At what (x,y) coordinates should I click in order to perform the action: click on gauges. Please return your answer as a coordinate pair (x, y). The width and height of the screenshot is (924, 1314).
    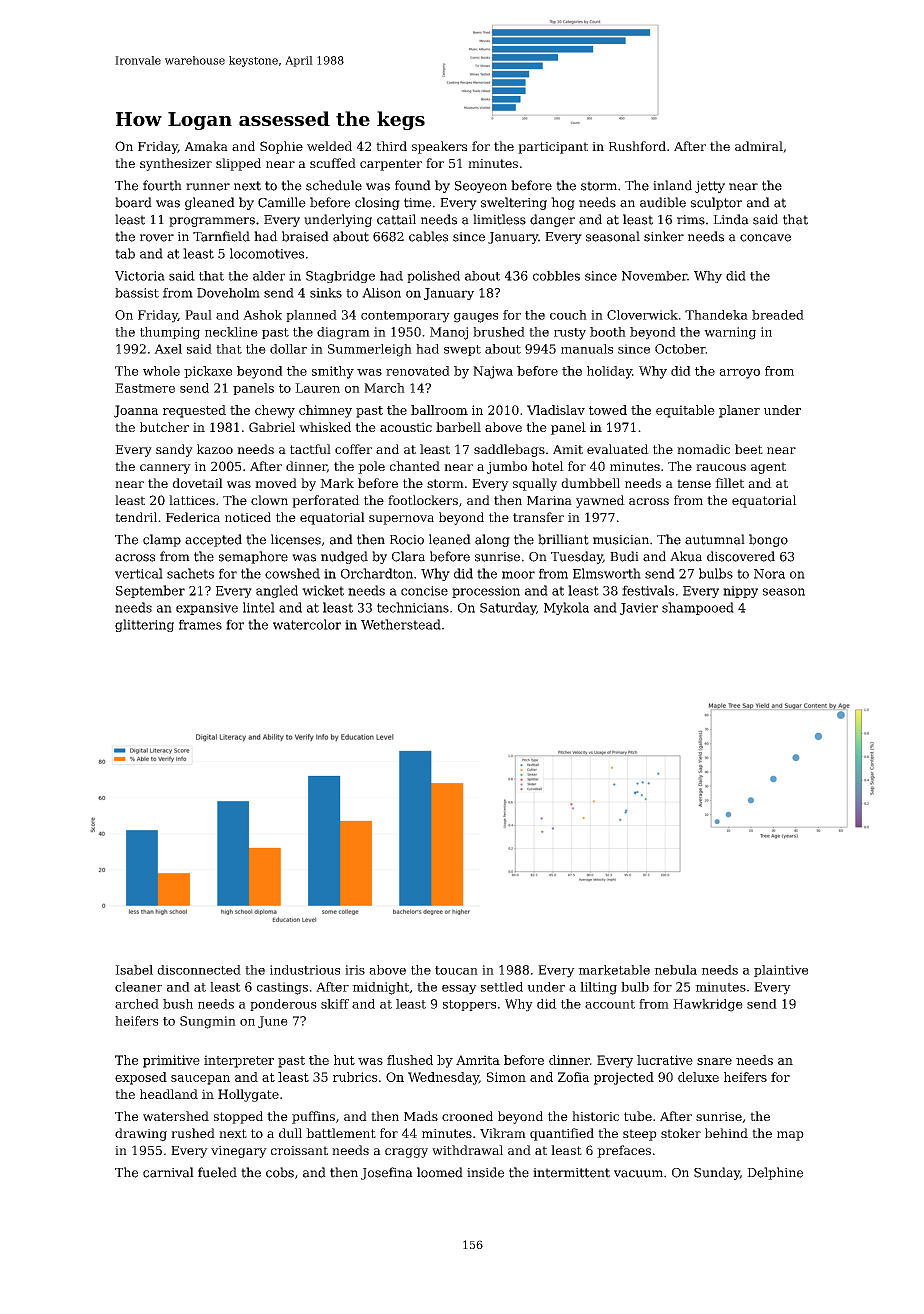
    Looking at the image, I should click on (476, 318).
